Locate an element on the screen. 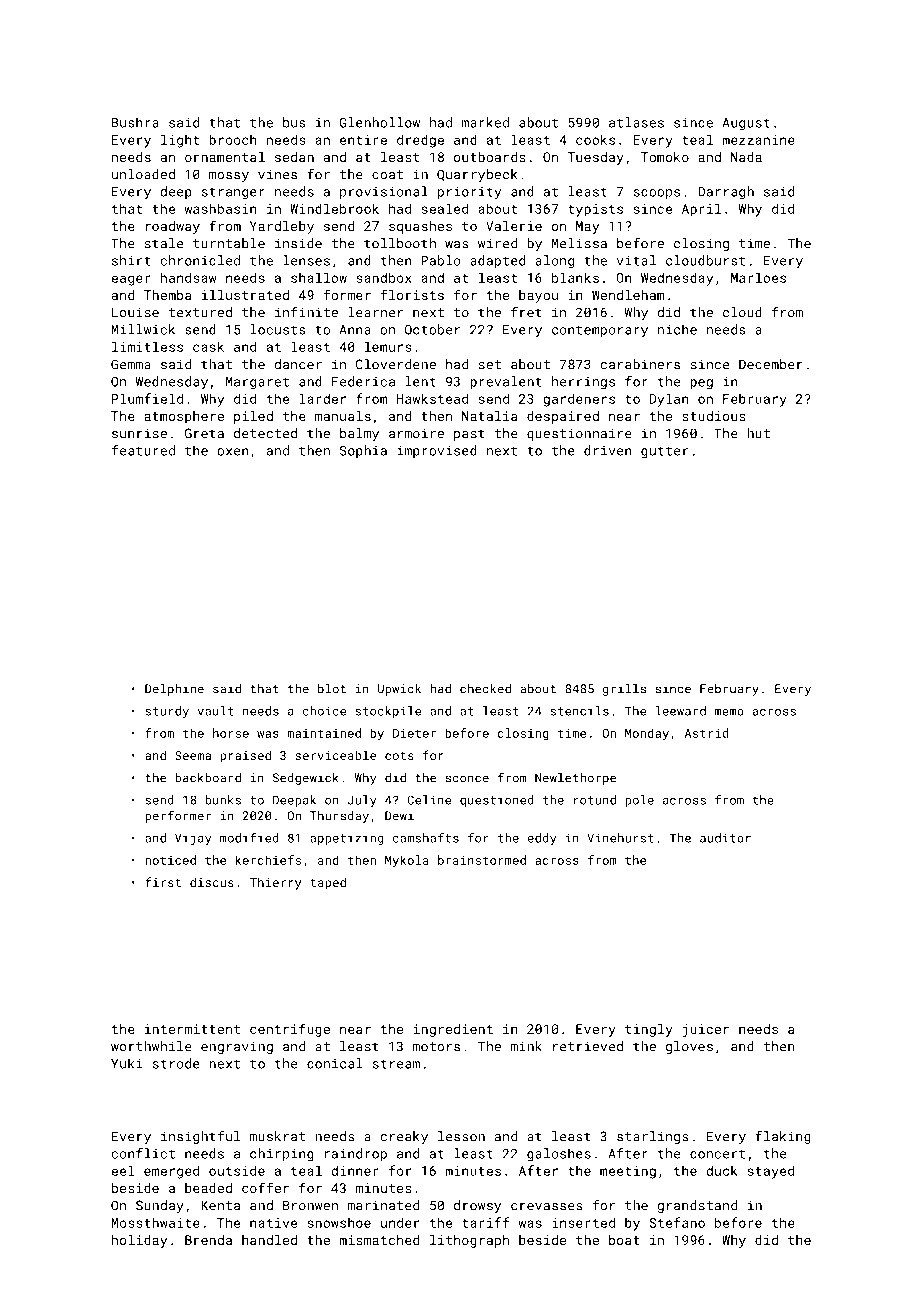 This screenshot has height=1308, width=924. Newlethorpe is located at coordinates (575, 779).
